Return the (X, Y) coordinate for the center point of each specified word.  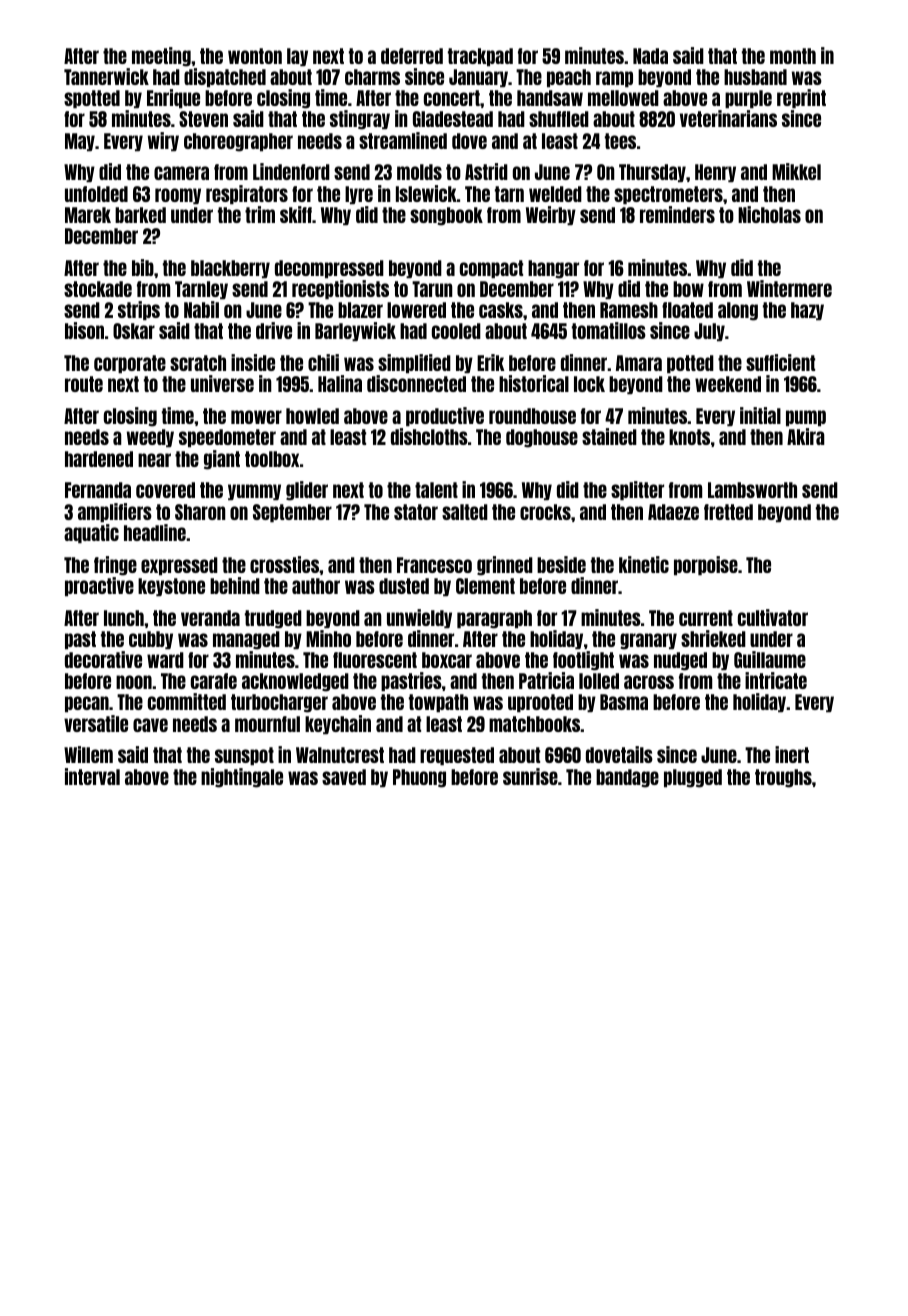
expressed (179, 566)
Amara (639, 363)
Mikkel (796, 171)
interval (92, 776)
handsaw (550, 98)
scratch (198, 363)
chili (323, 362)
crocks (545, 512)
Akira (806, 436)
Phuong (419, 778)
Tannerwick (106, 76)
